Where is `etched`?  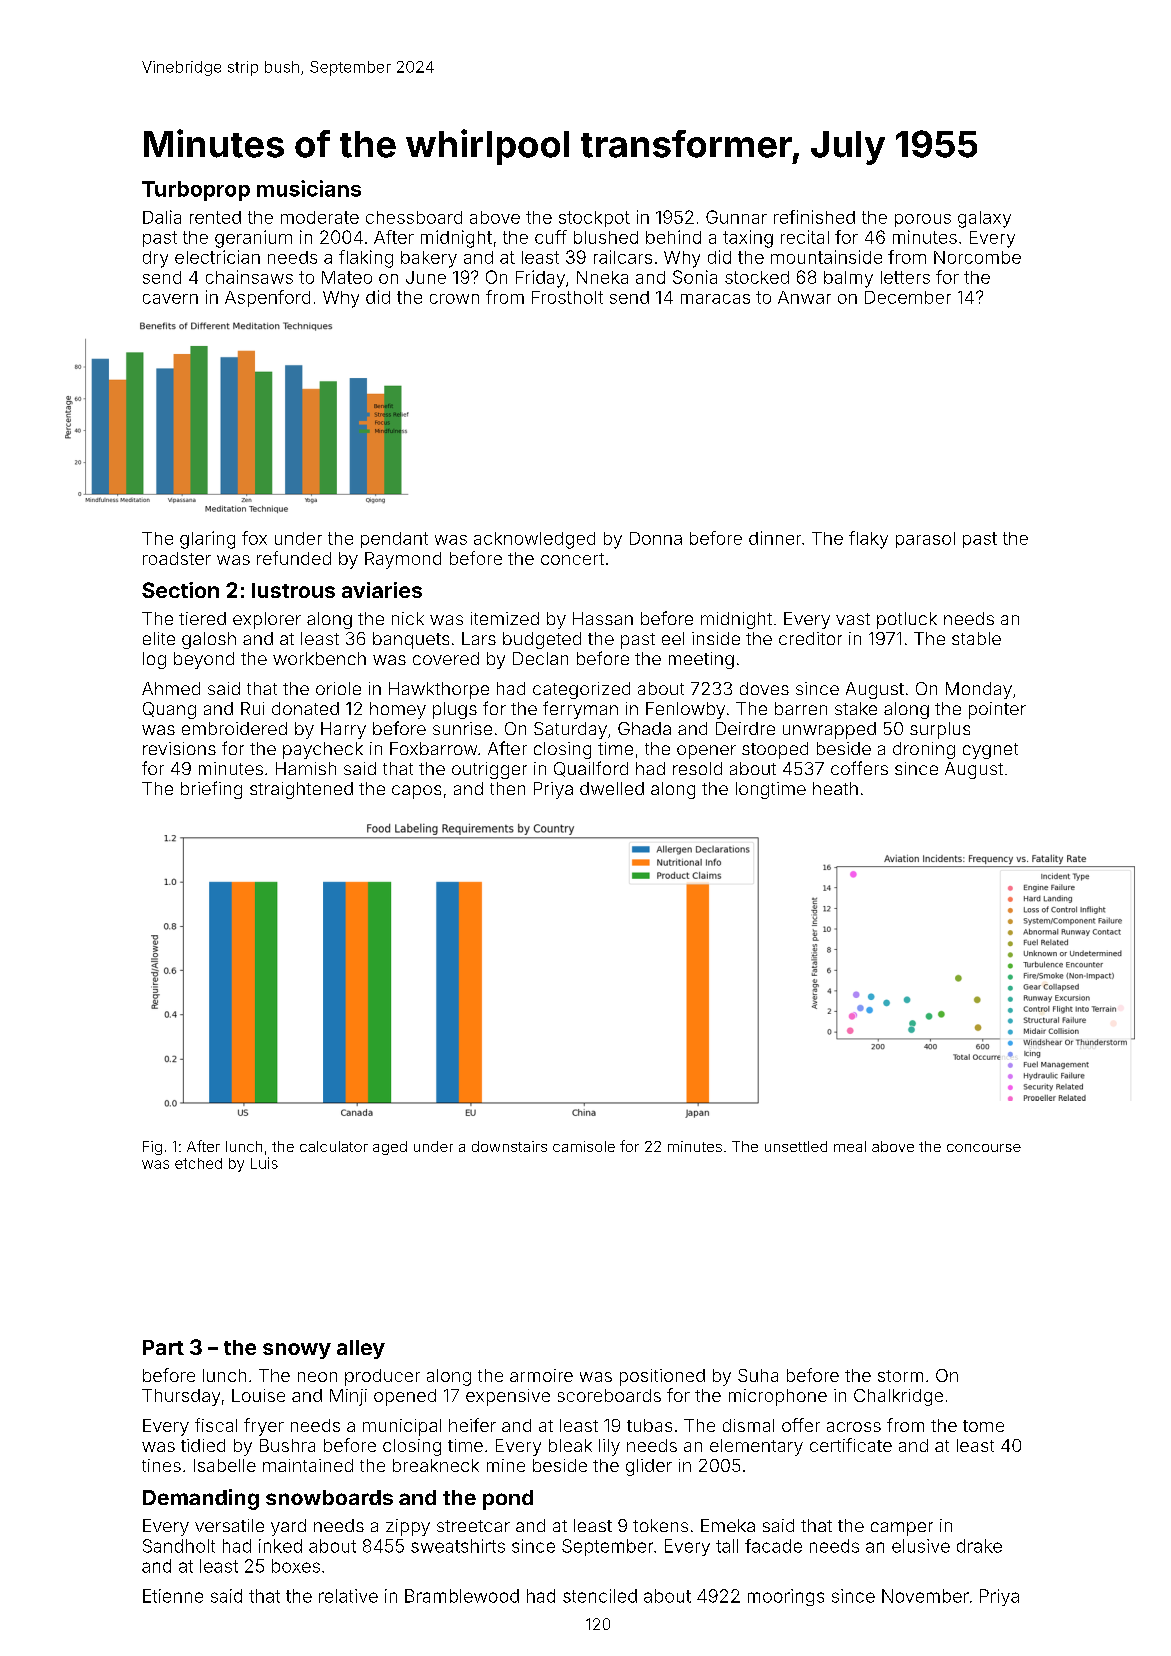
etched is located at coordinates (198, 1163).
